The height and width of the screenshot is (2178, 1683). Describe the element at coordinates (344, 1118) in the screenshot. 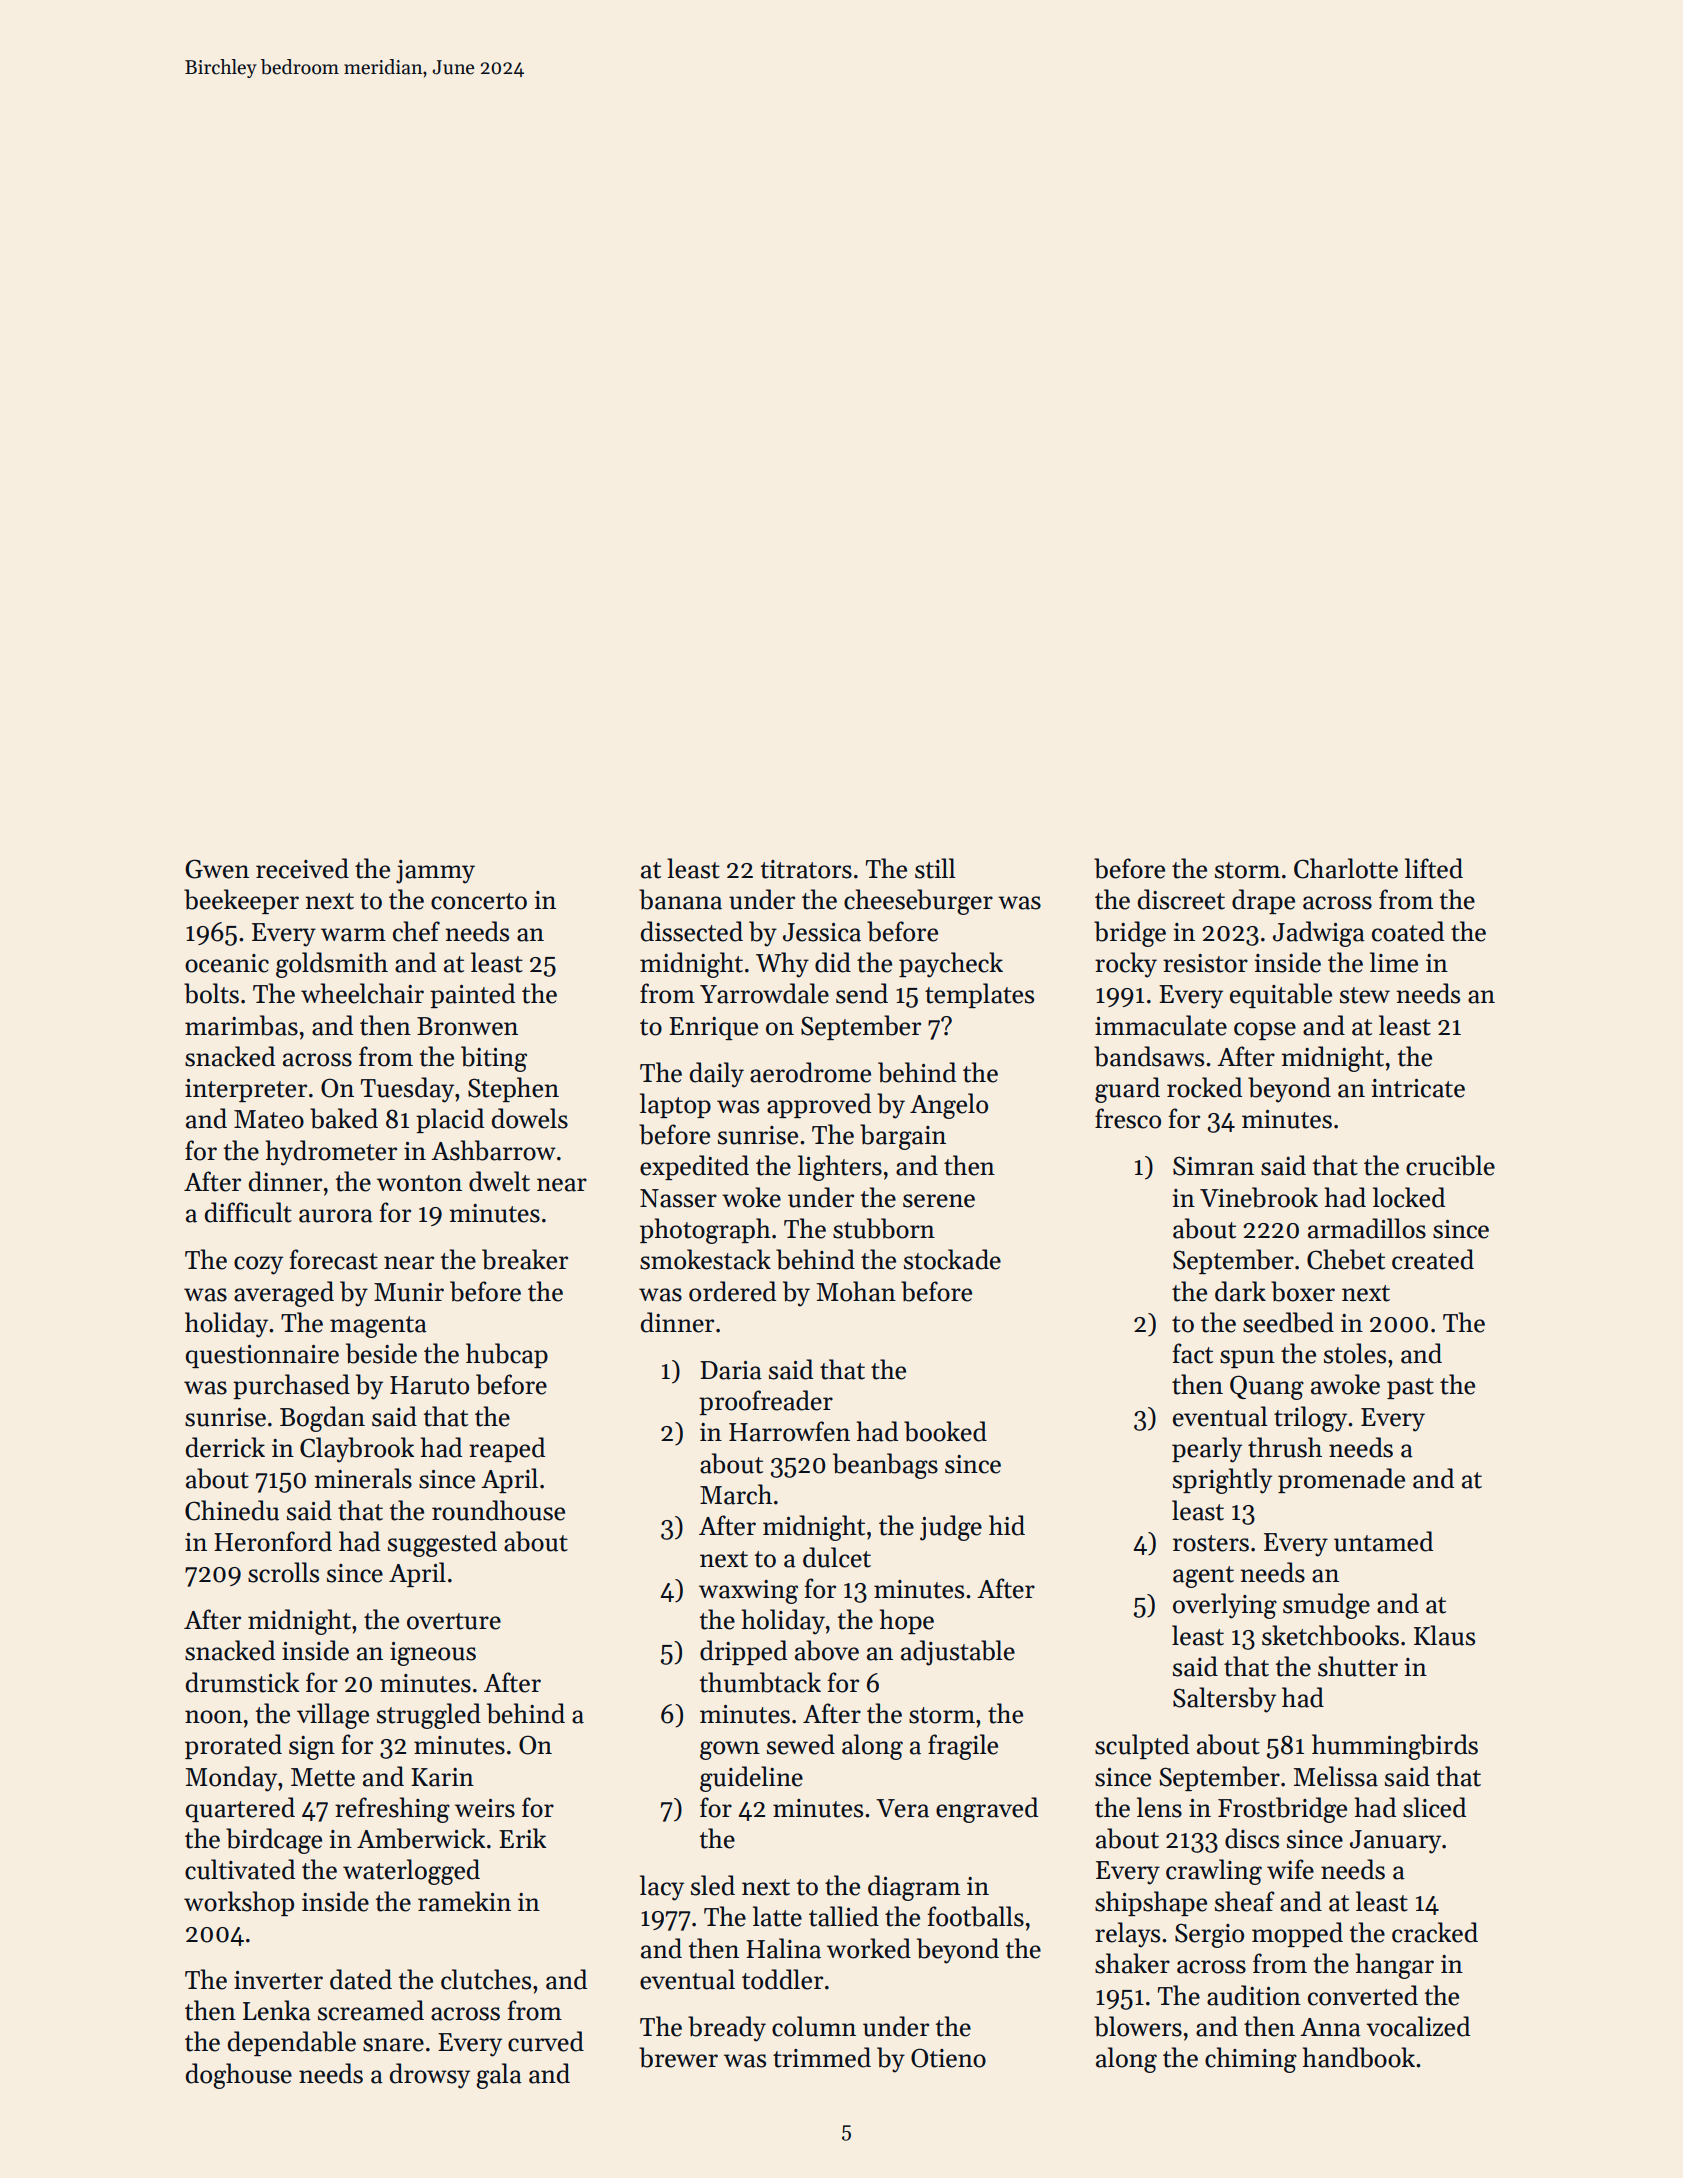

I see `baked` at that location.
